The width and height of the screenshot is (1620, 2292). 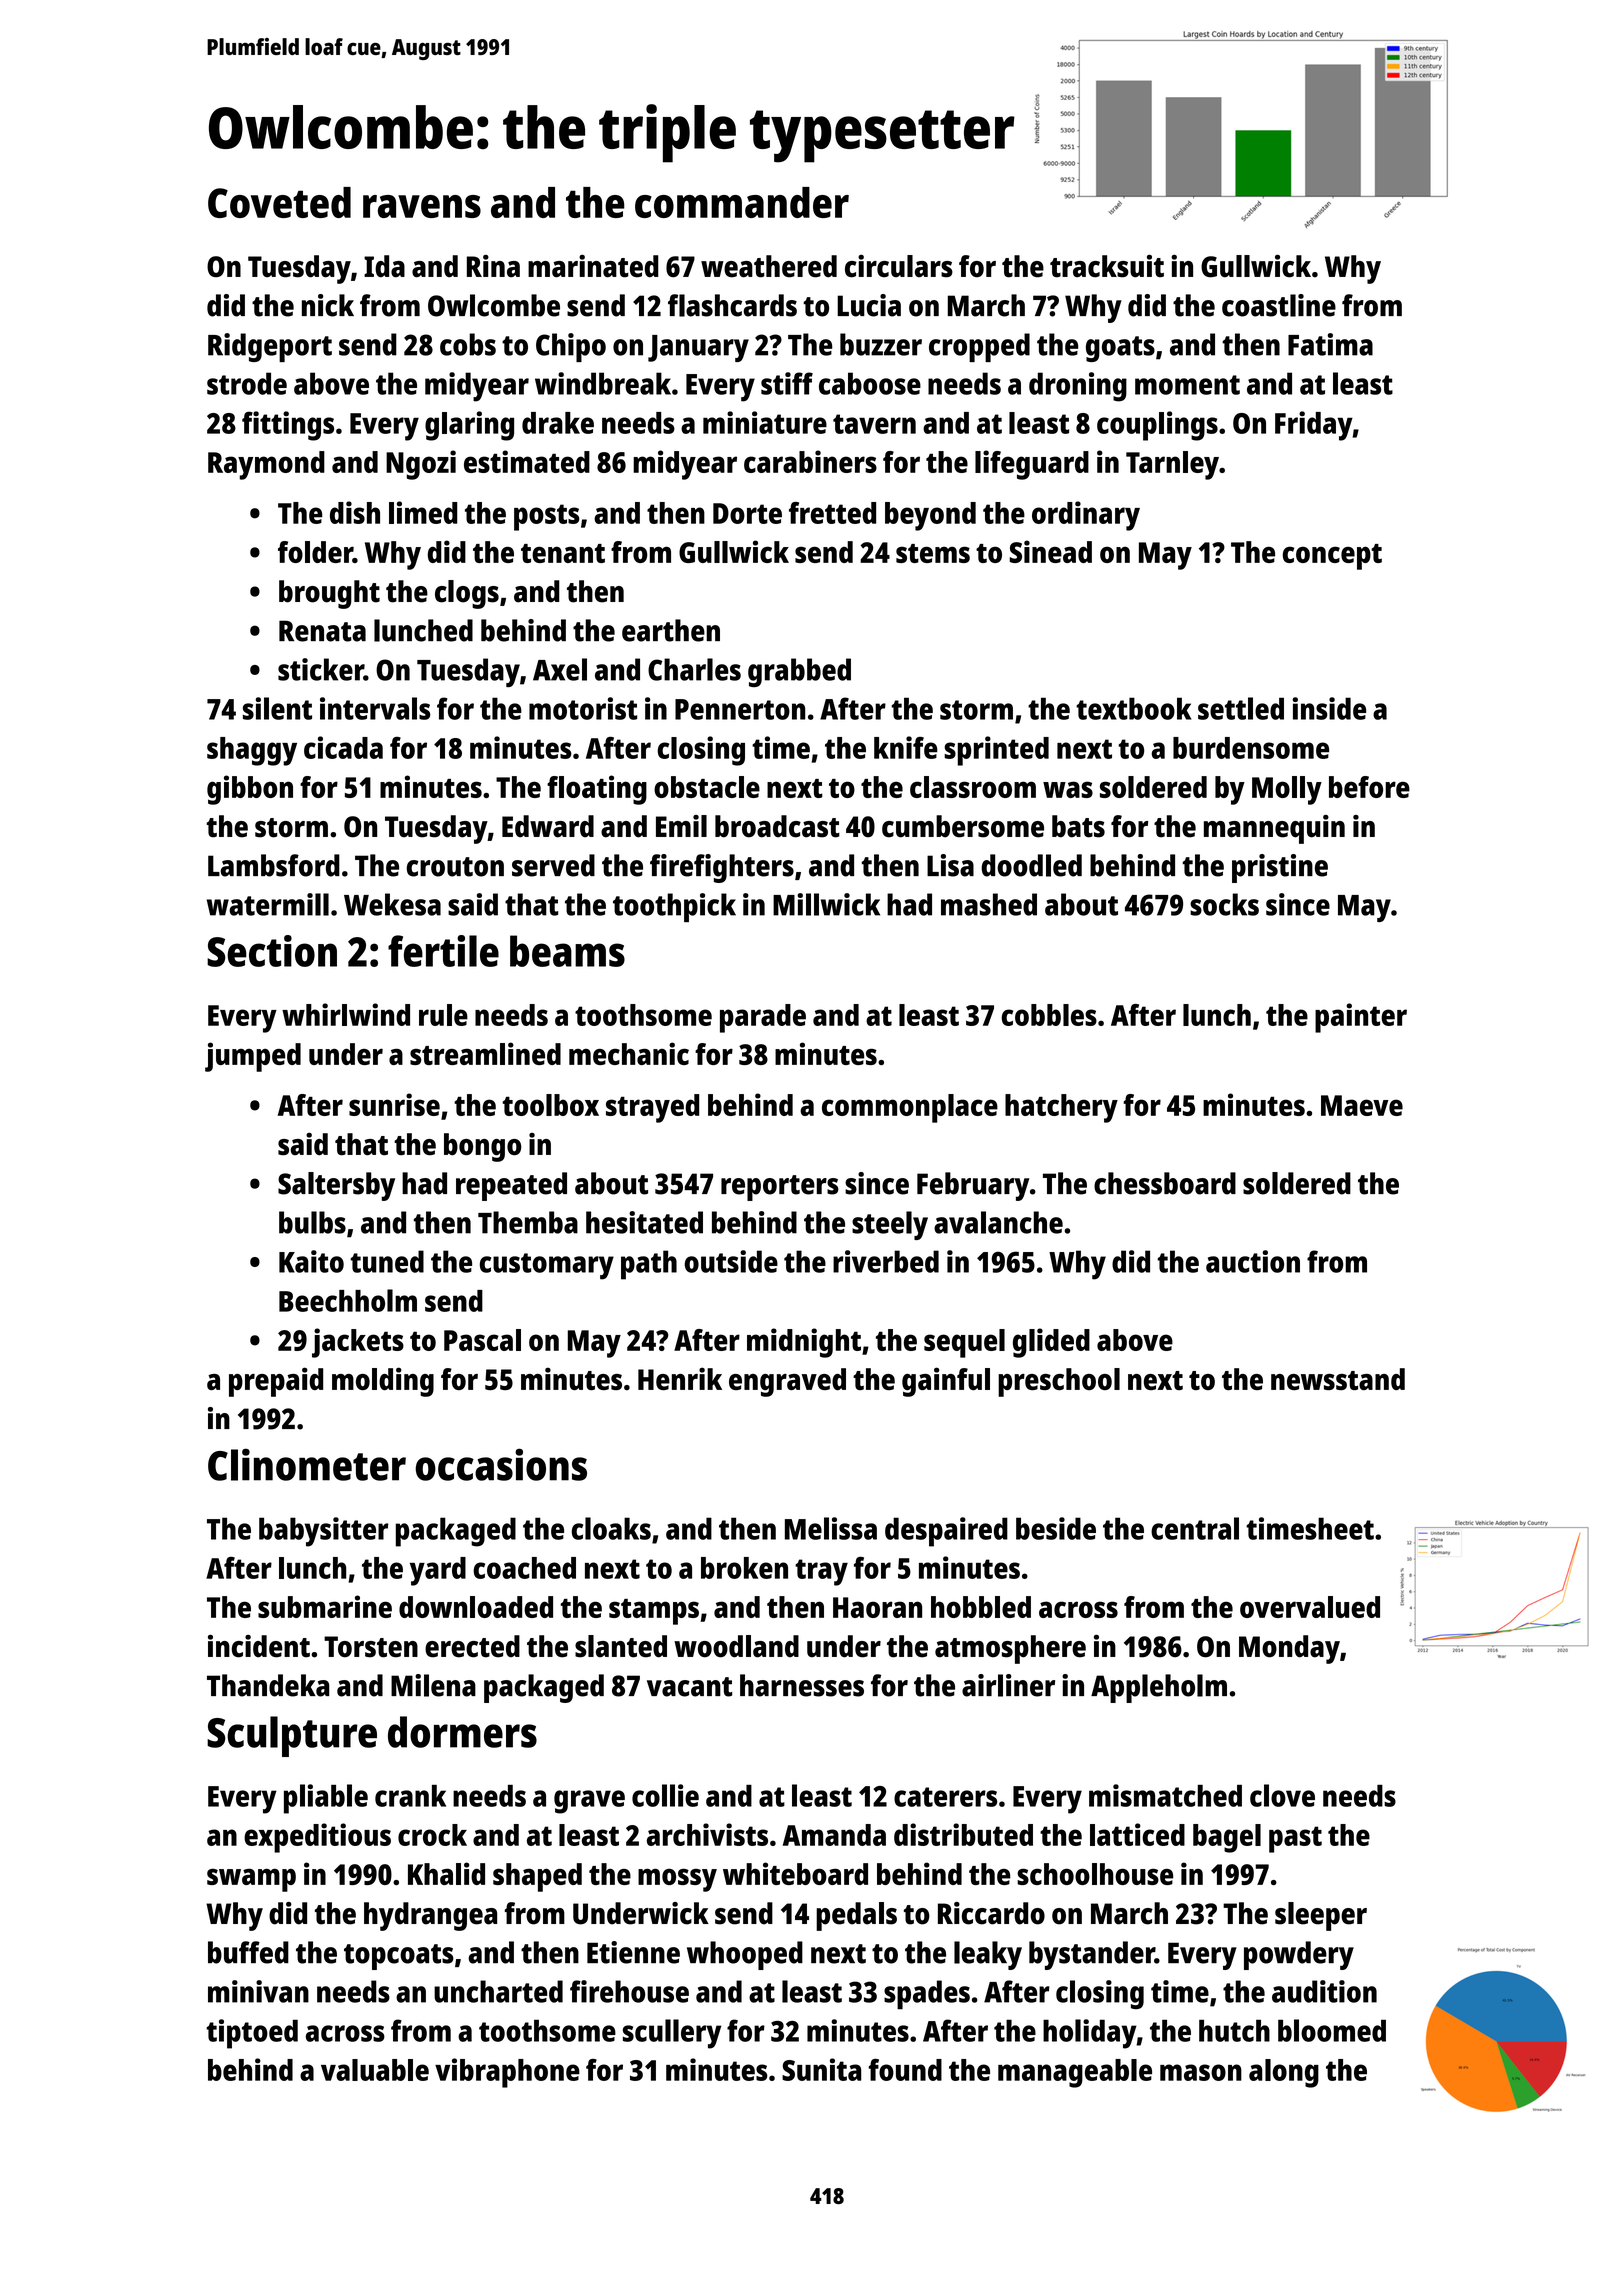 What do you see at coordinates (247, 383) in the screenshot?
I see `strode` at bounding box center [247, 383].
